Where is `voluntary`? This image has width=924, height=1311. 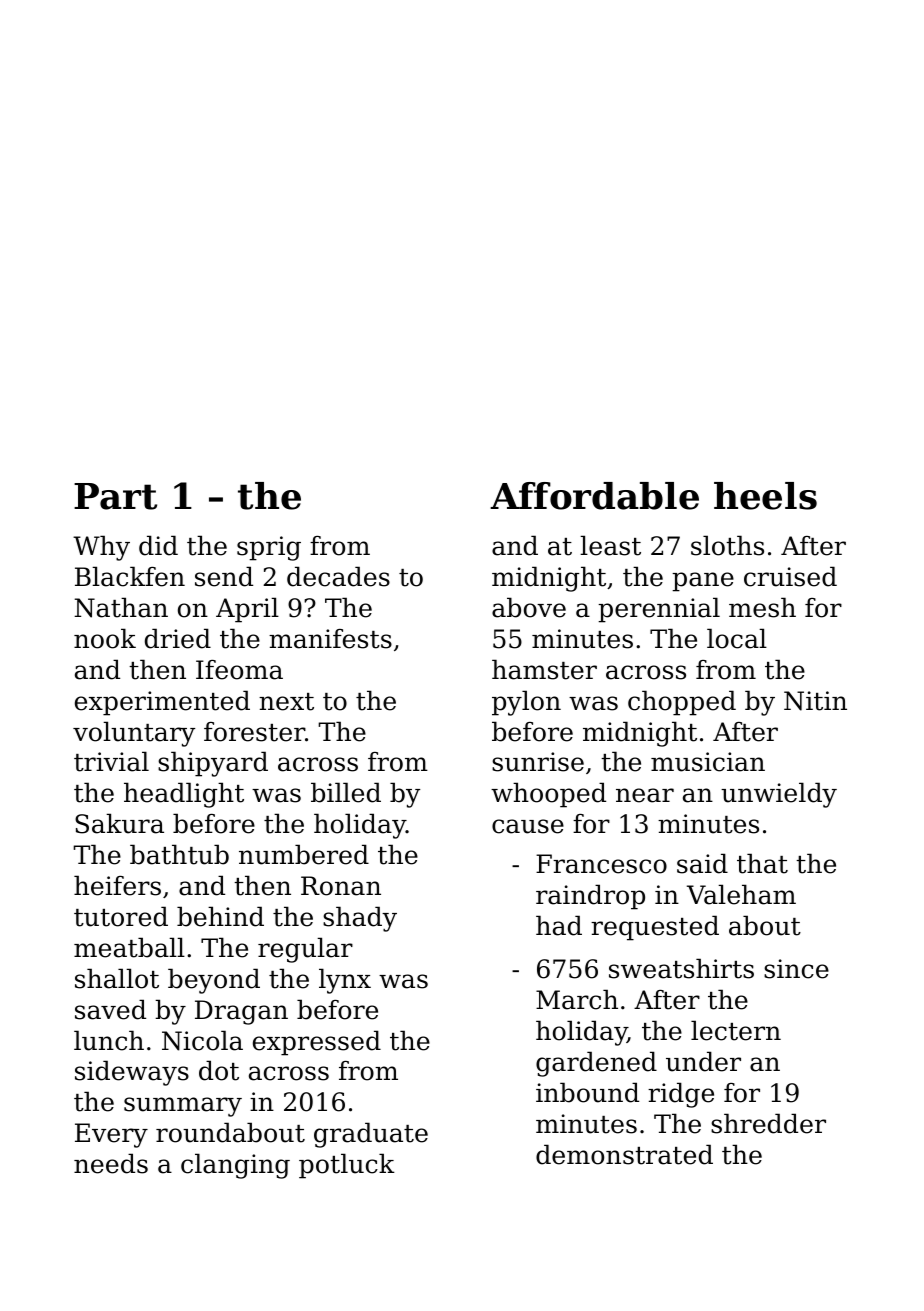
voluntary is located at coordinates (134, 734).
